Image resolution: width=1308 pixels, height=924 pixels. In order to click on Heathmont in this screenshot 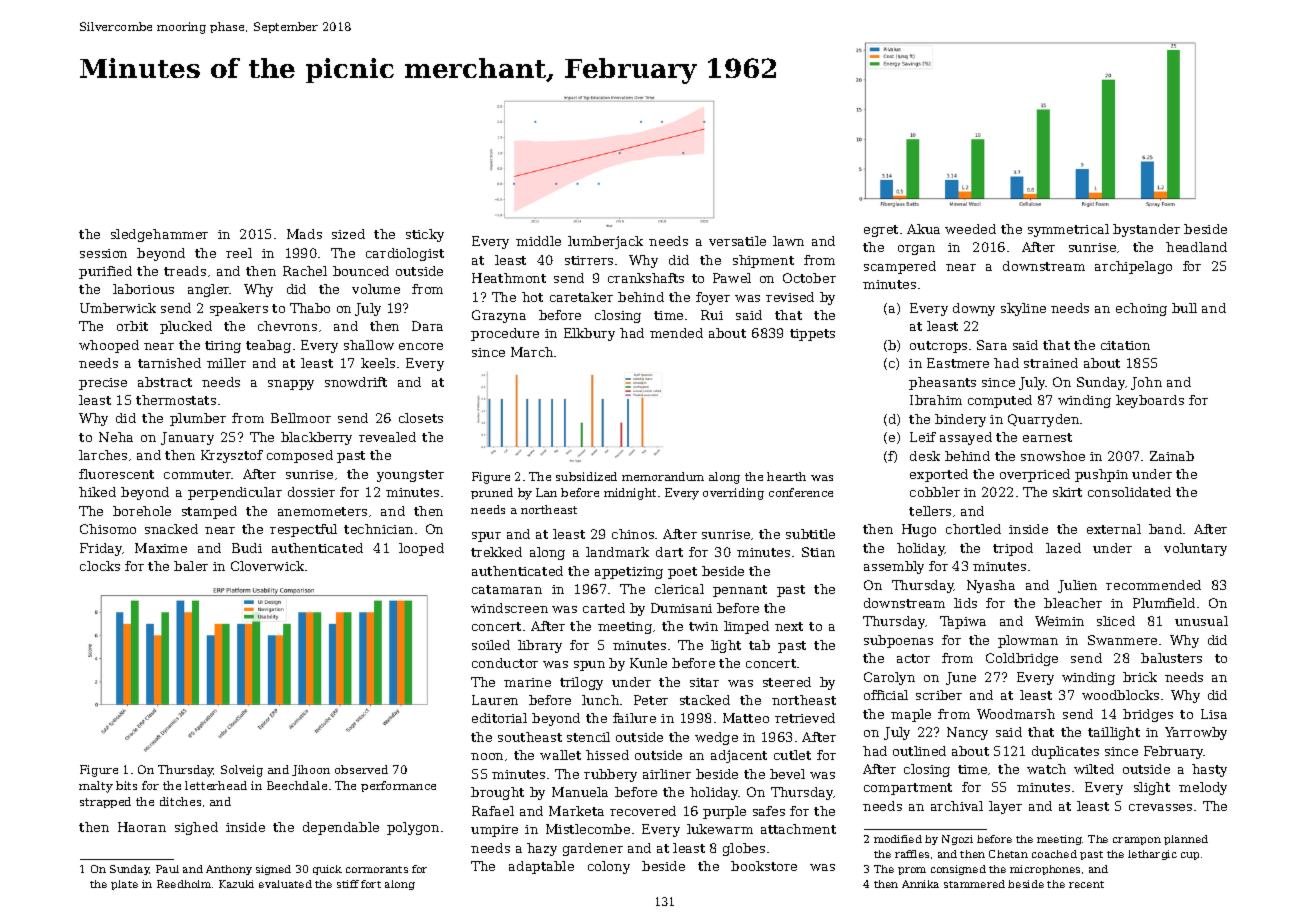, I will do `click(509, 278)`.
